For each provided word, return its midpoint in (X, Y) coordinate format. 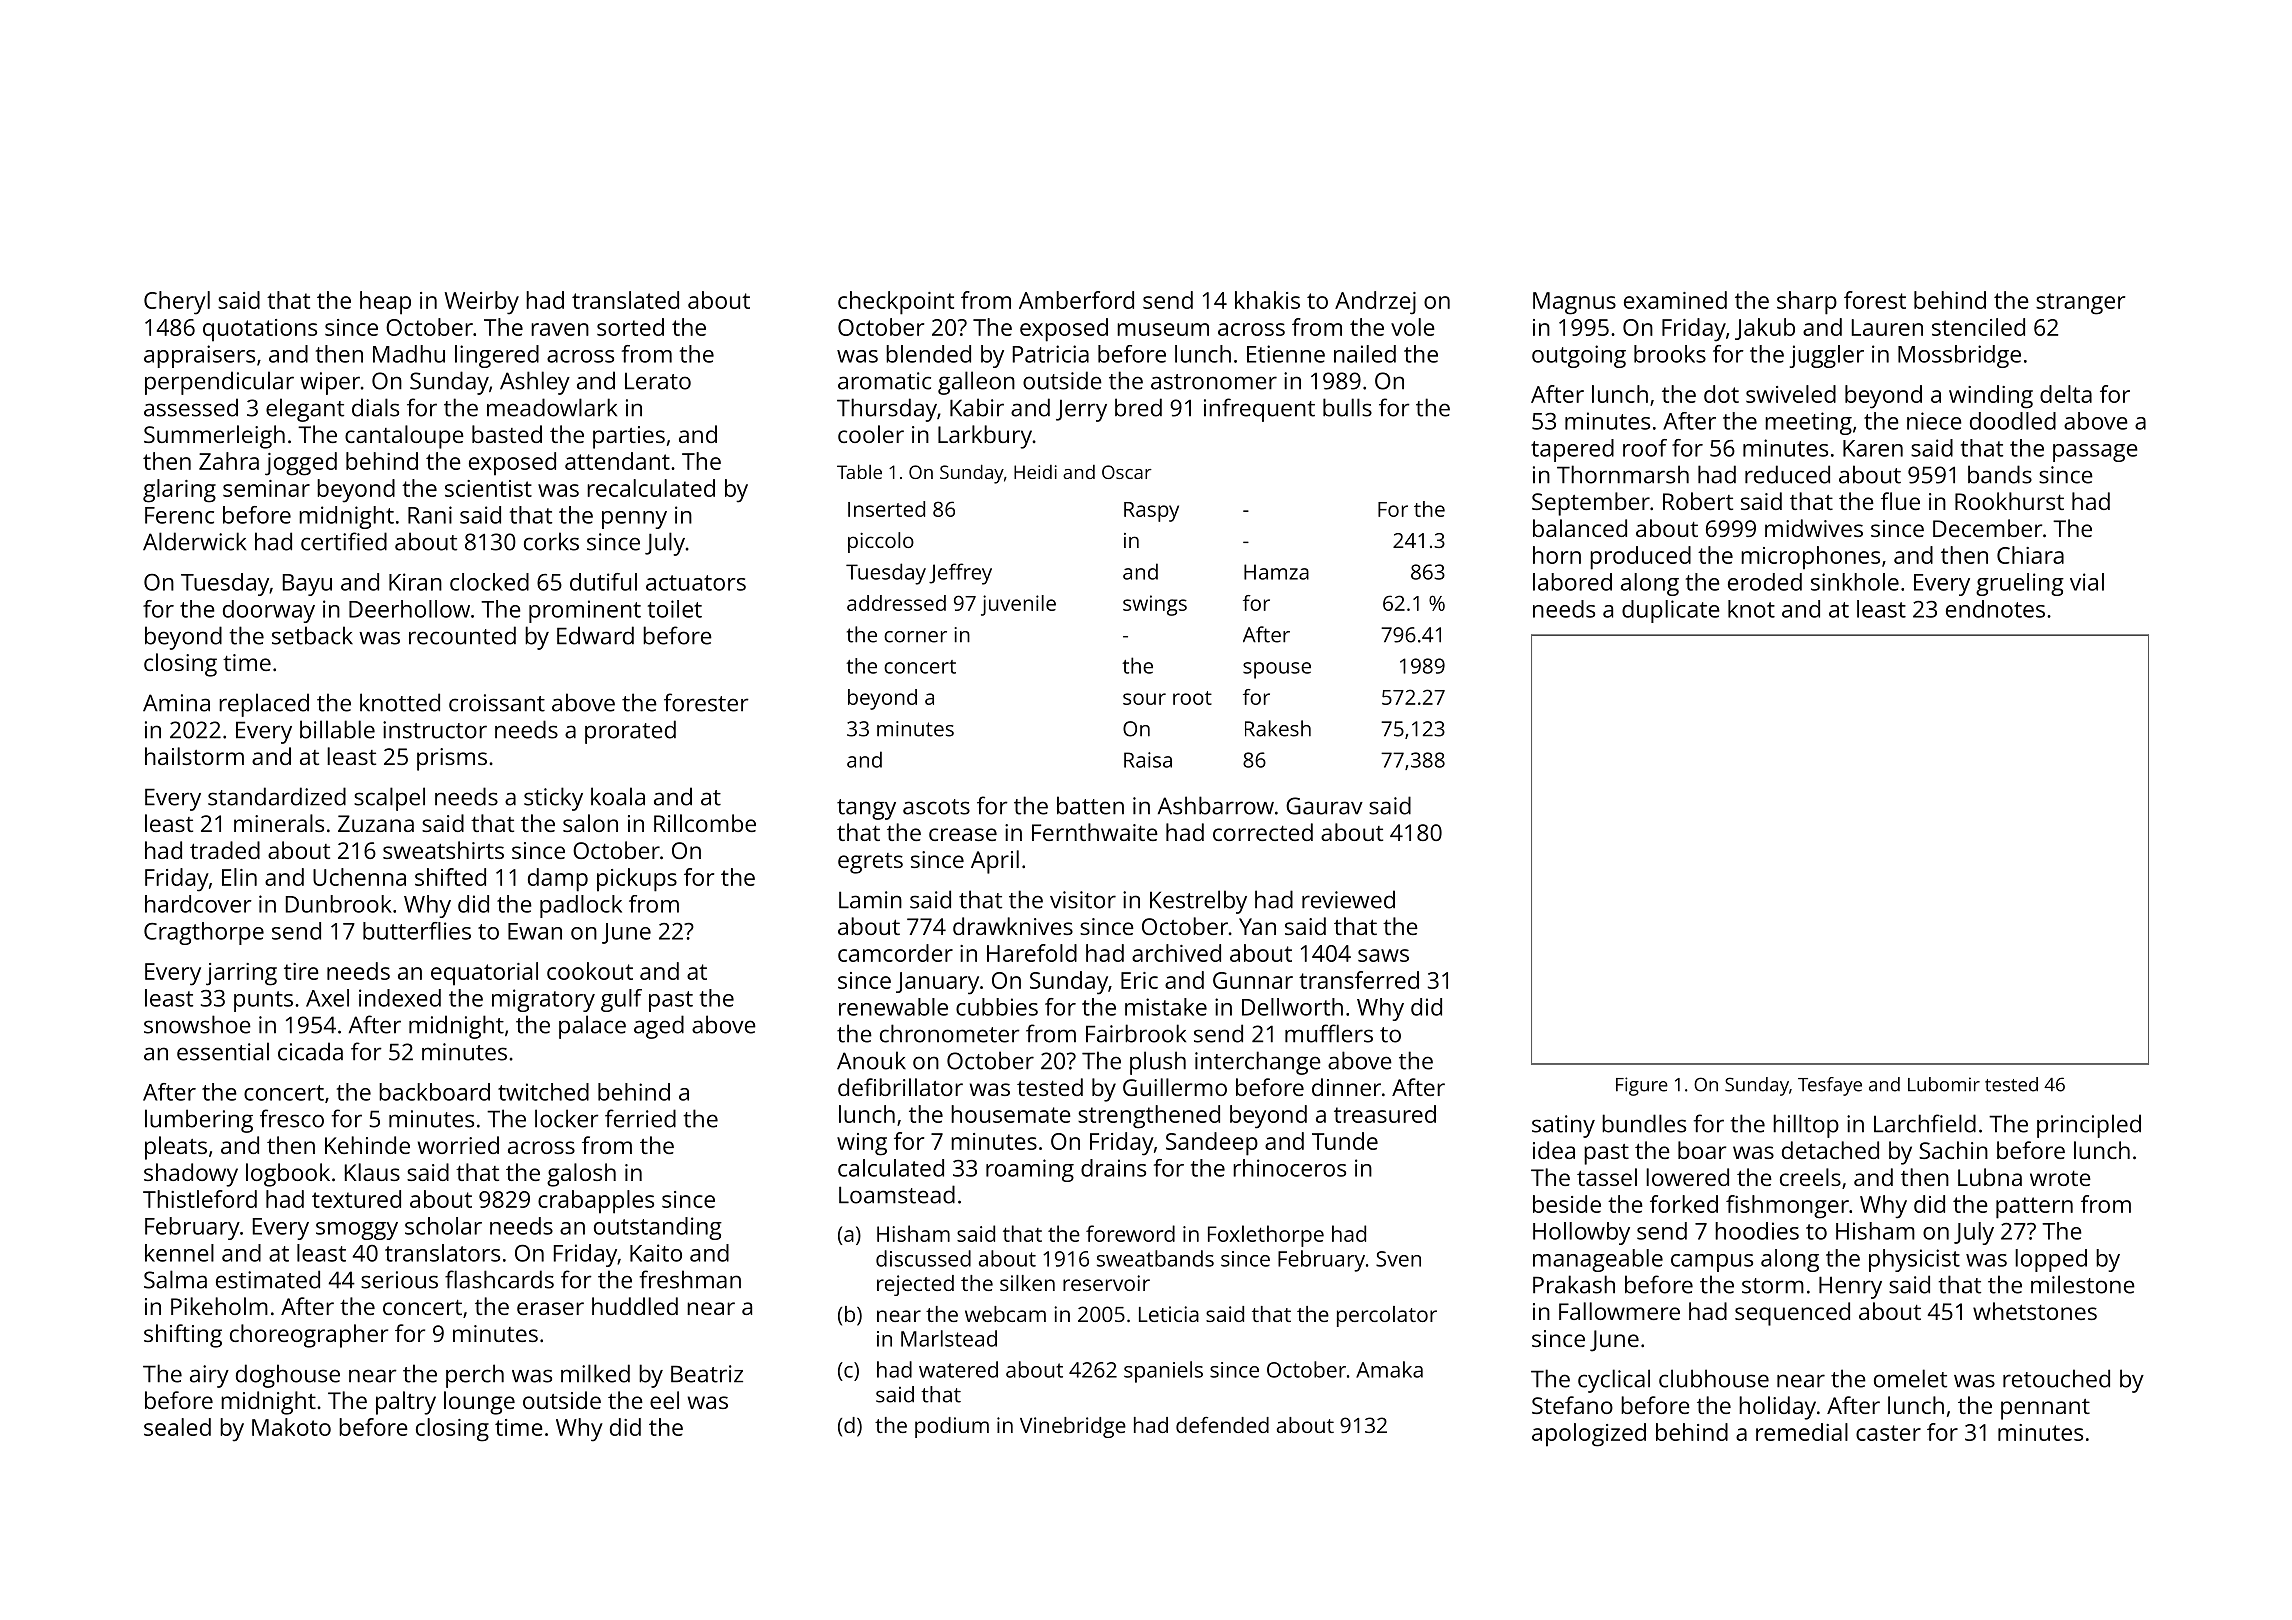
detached (1830, 1150)
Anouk (871, 1060)
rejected (915, 1285)
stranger (2080, 304)
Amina (176, 703)
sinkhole (1855, 582)
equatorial (484, 974)
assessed (191, 407)
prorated (630, 732)
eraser (550, 1308)
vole (1413, 327)
